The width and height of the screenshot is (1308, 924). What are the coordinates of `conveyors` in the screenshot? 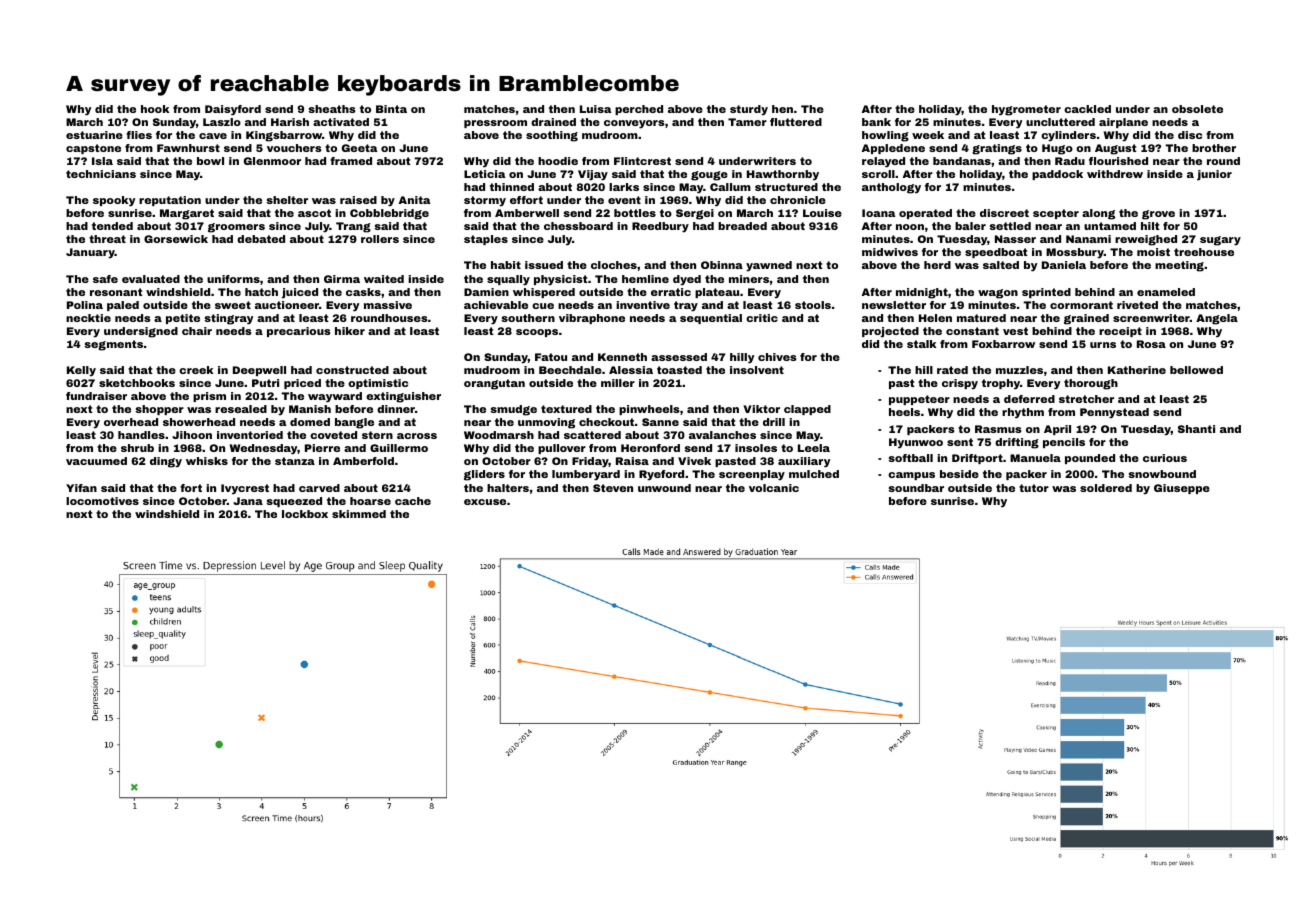 It's located at (634, 124).
